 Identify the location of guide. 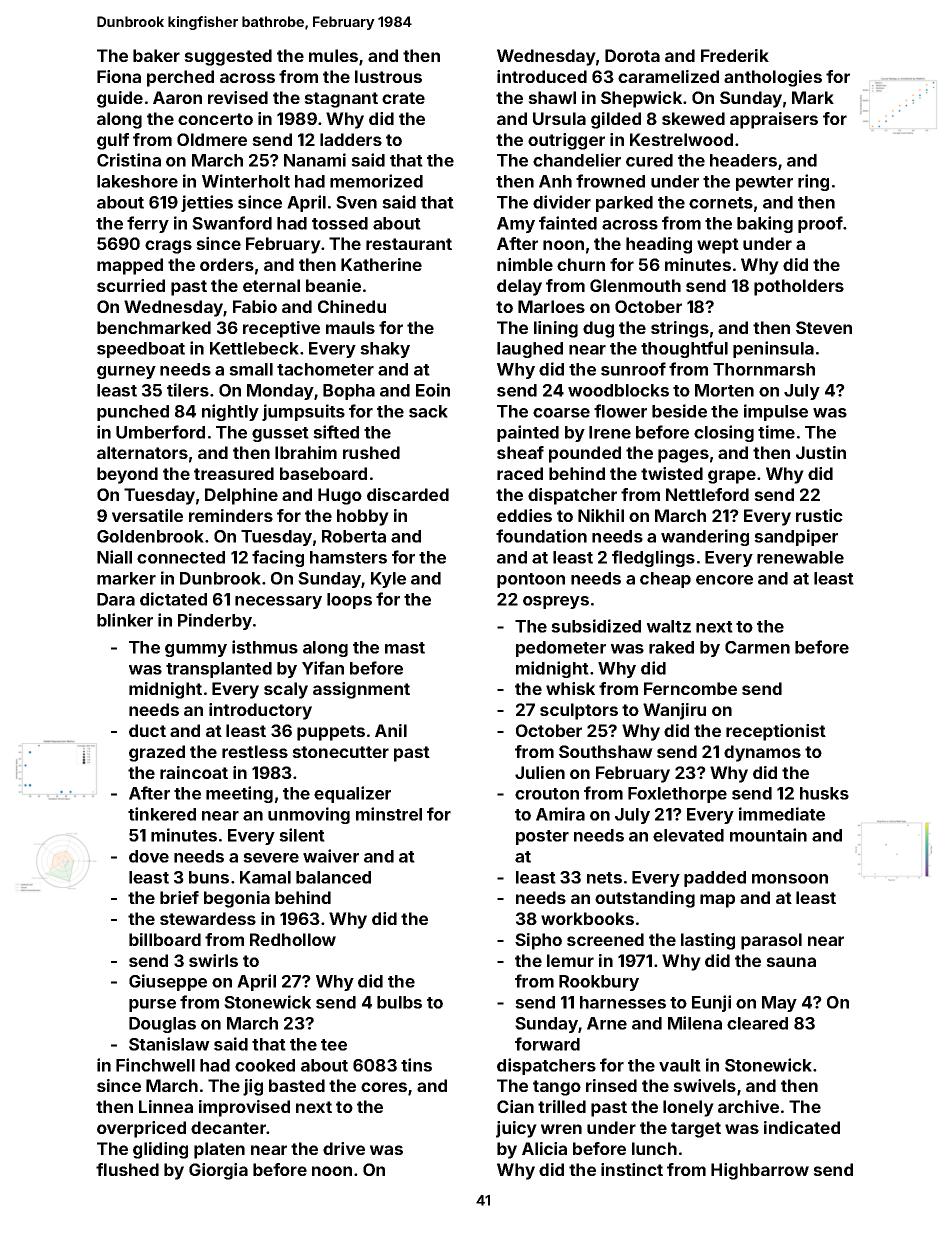
(120, 99).
